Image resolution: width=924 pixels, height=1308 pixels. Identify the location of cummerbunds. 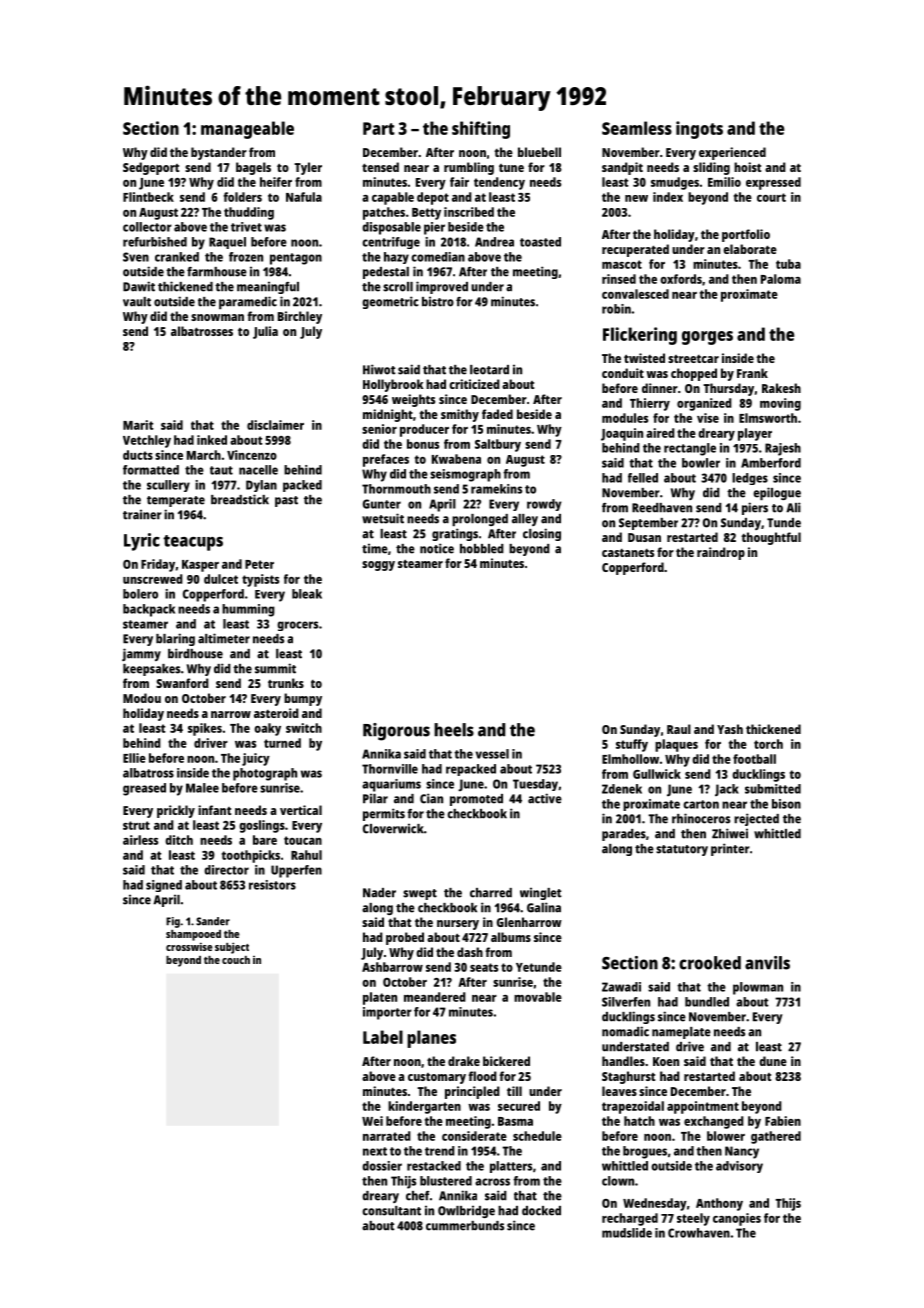
(465, 1226).
